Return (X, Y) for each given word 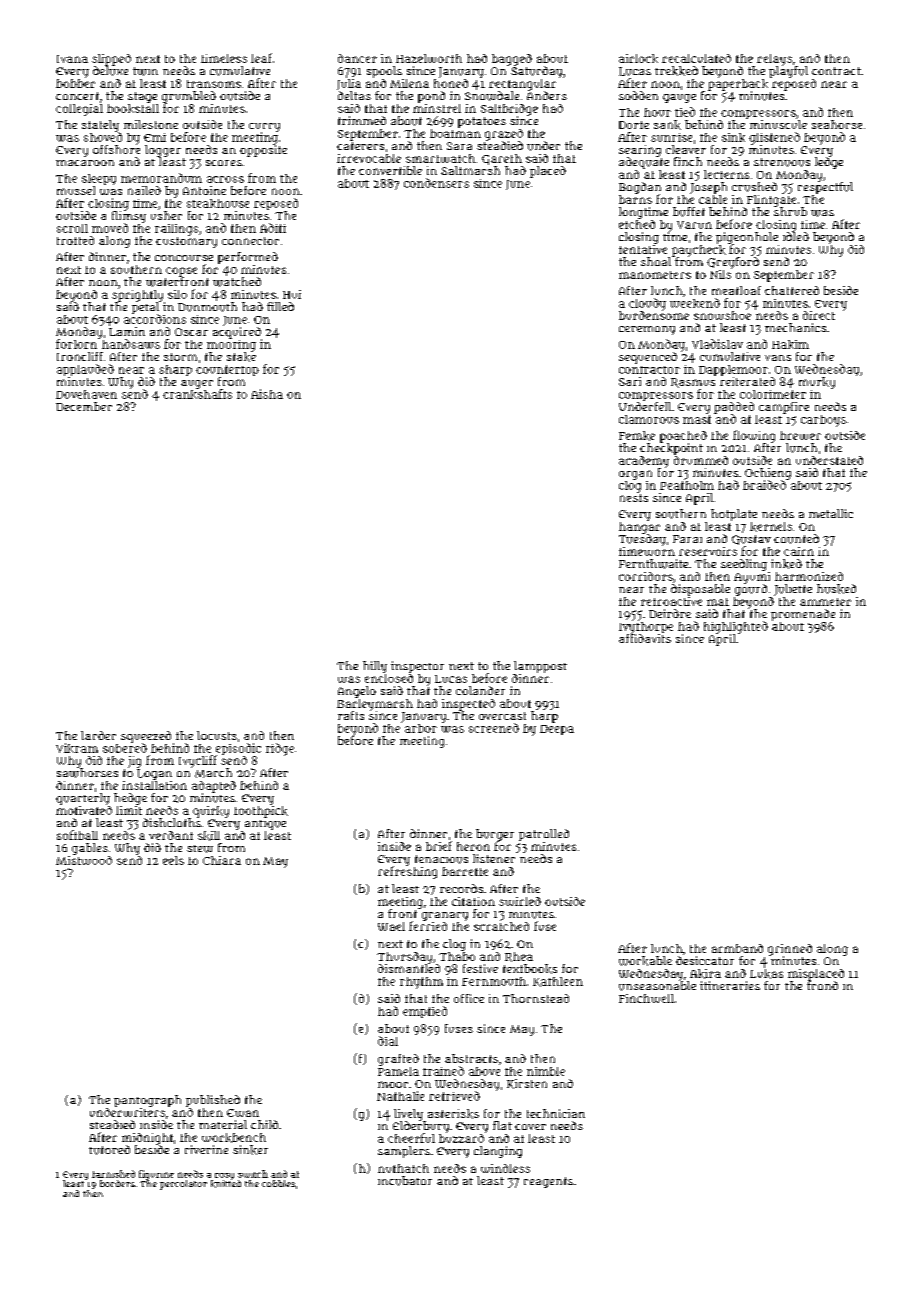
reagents (548, 1182)
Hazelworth (429, 58)
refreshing (407, 872)
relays (774, 60)
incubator (405, 1181)
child (264, 1124)
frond (822, 985)
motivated (84, 810)
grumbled (189, 97)
